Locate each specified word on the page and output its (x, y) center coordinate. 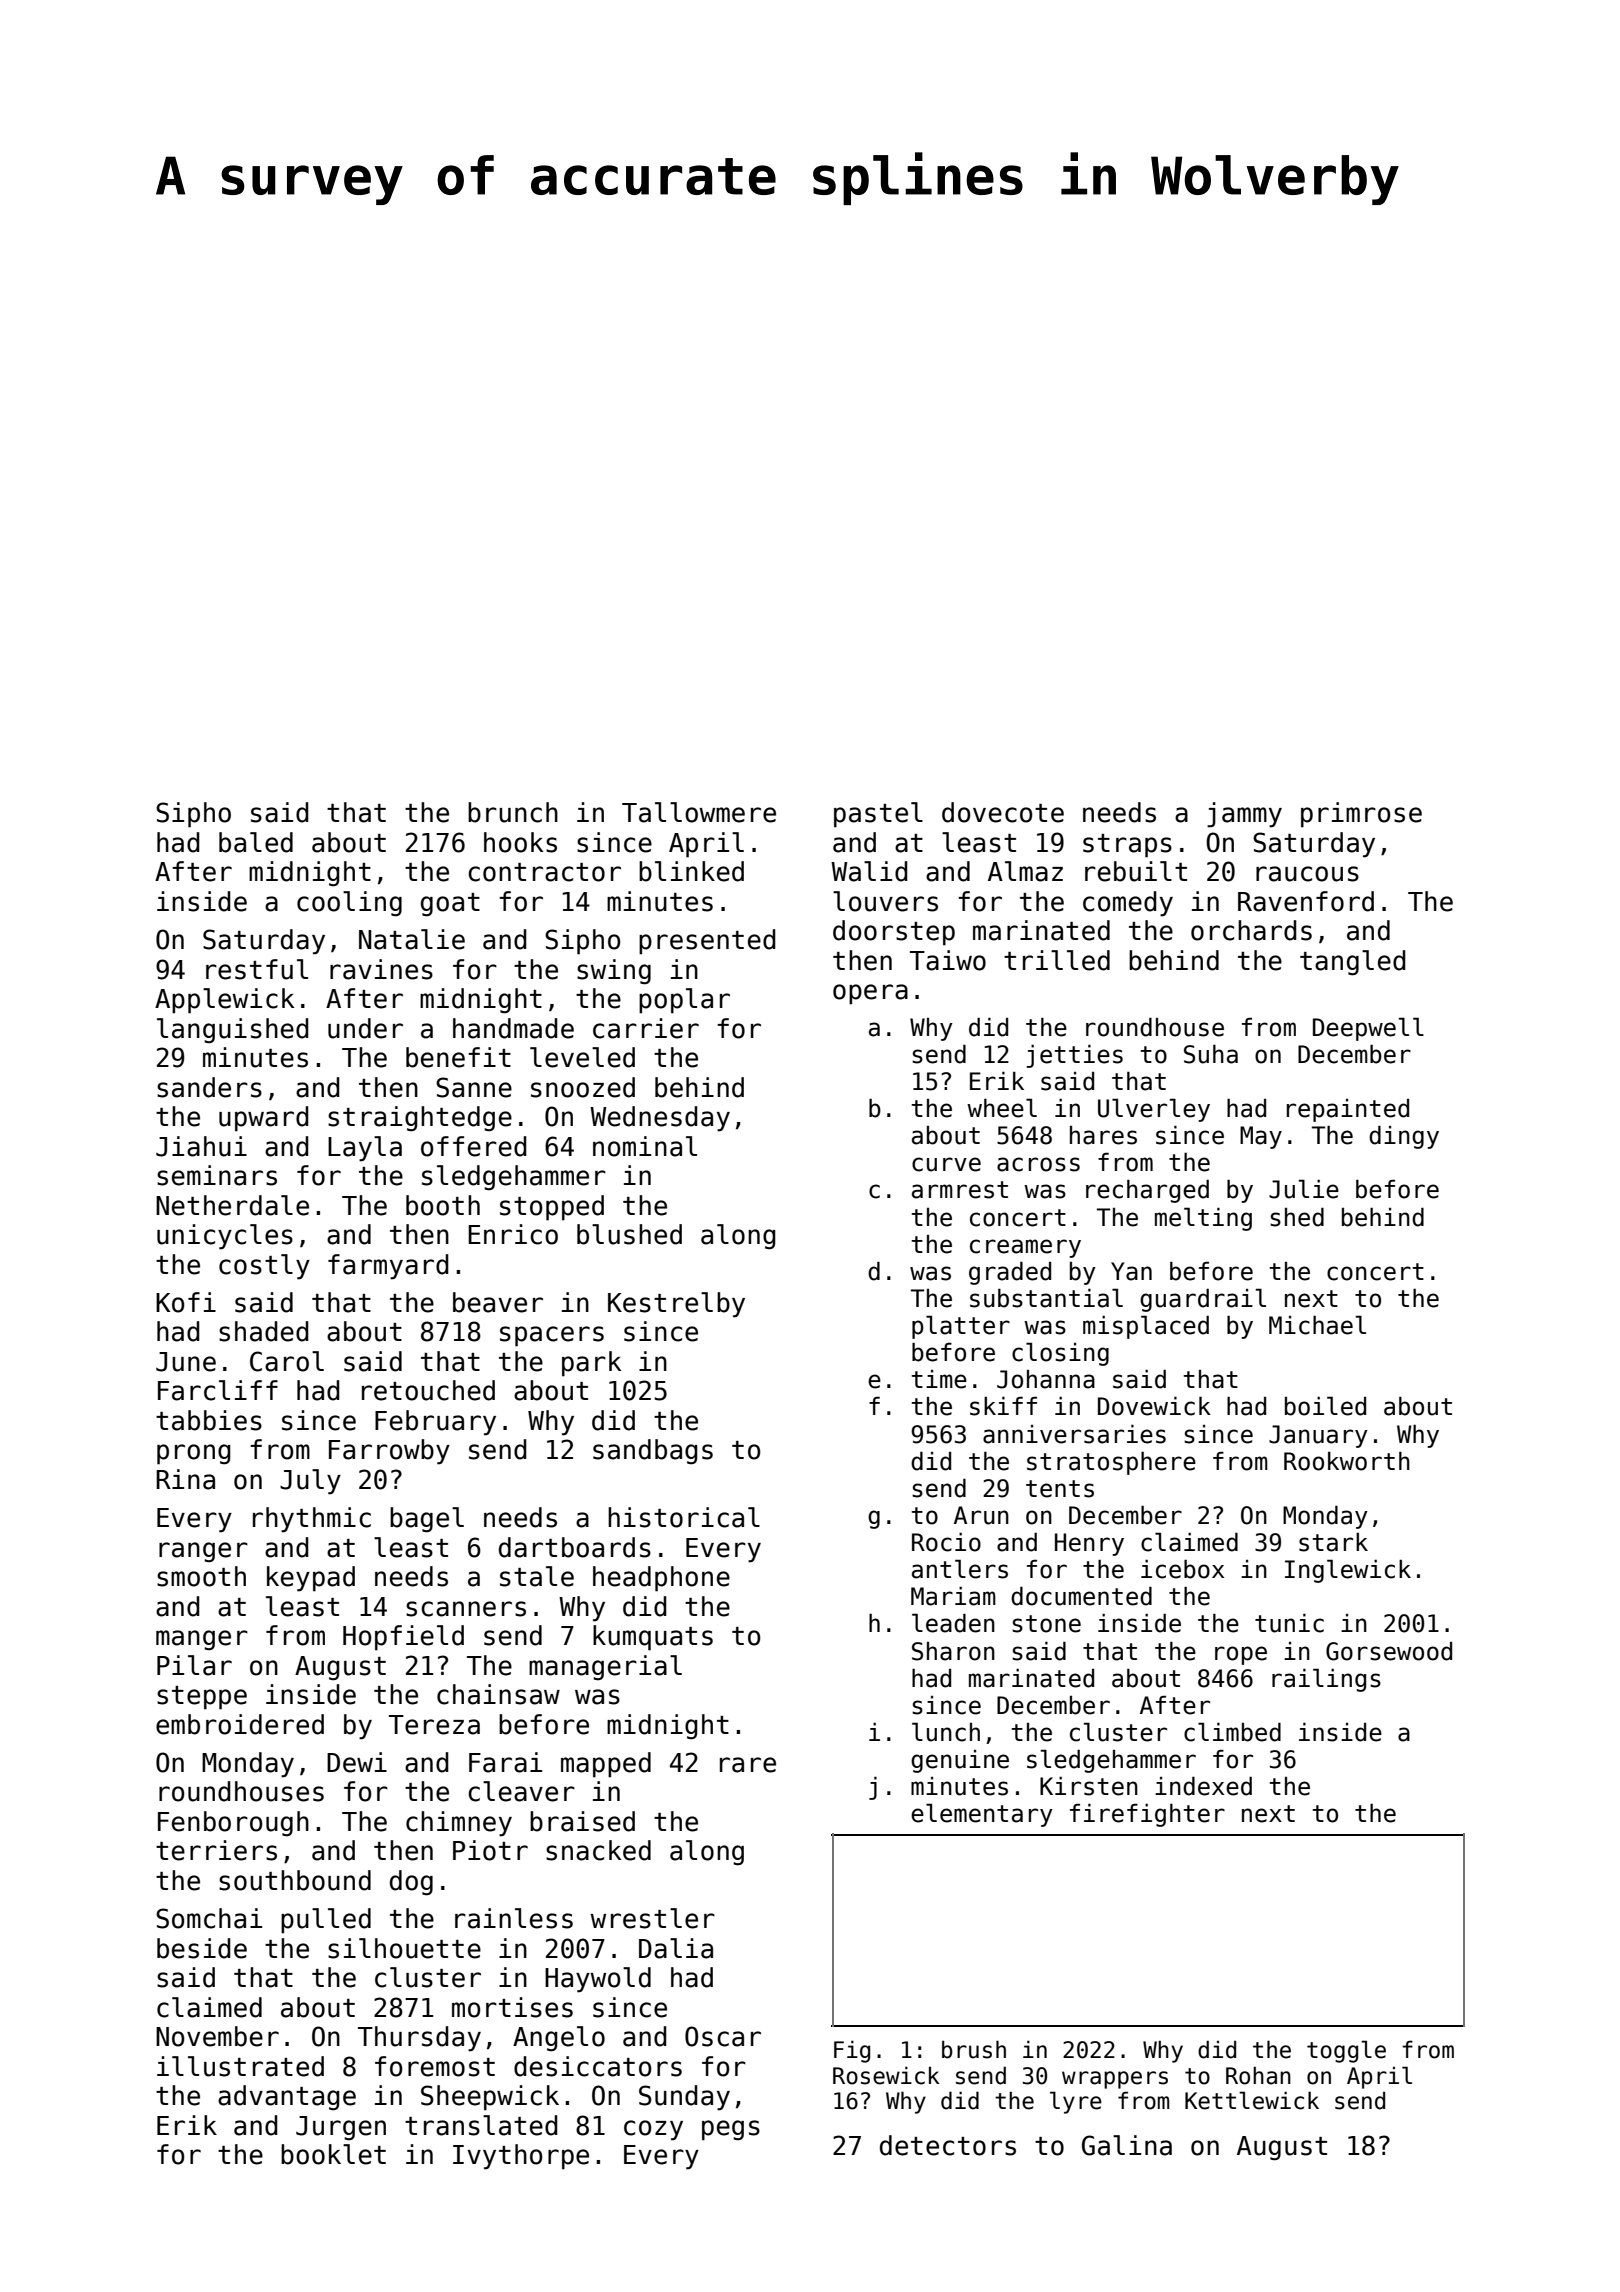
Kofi (186, 1302)
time (939, 1379)
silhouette (404, 1948)
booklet (333, 2154)
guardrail (1203, 1300)
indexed (1203, 1786)
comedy (1128, 904)
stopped (552, 1208)
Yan (1131, 1271)
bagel (427, 1520)
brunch (513, 812)
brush (974, 2049)
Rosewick (886, 2075)
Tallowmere (699, 812)
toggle (1346, 2051)
